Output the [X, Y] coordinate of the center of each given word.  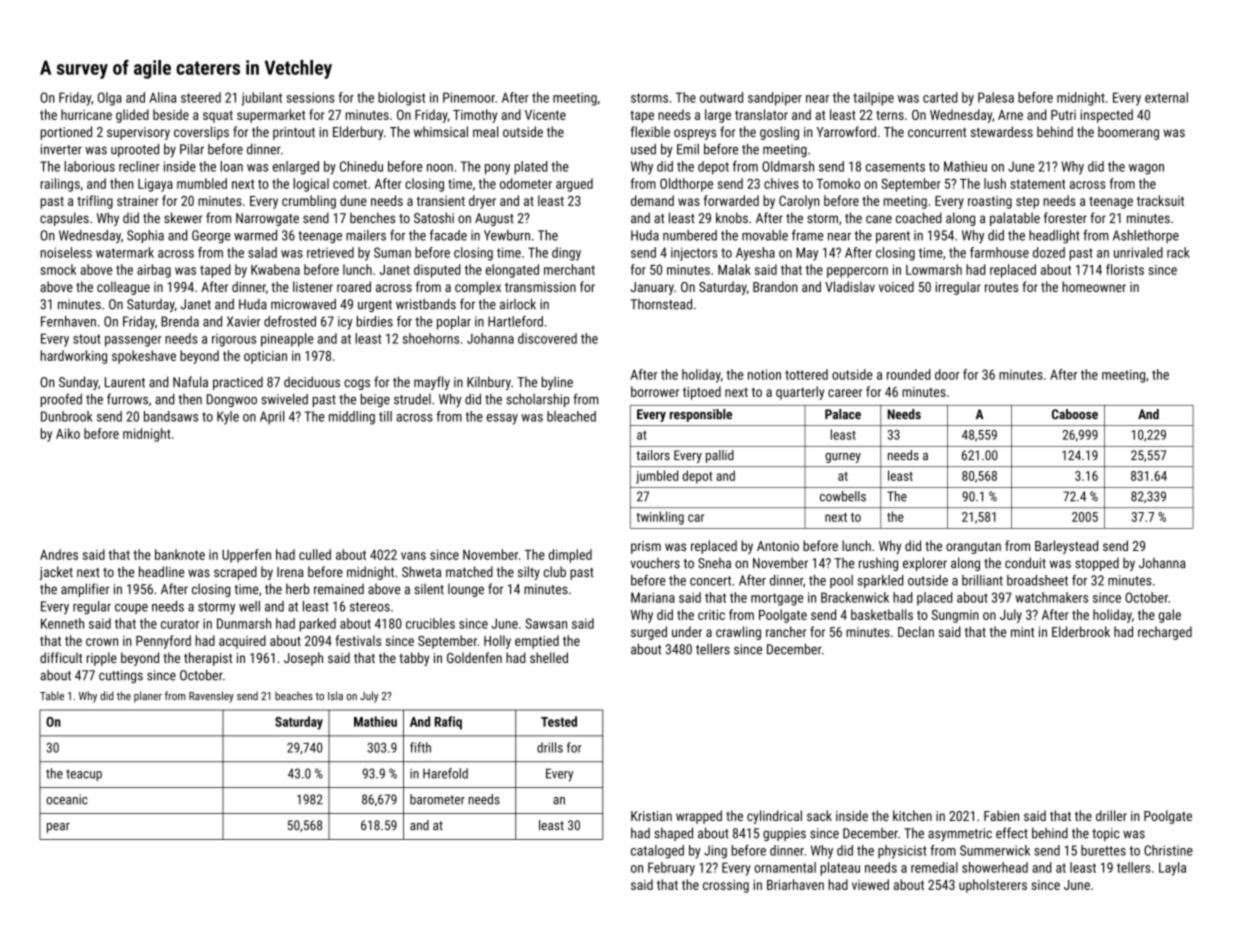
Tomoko [838, 183]
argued [574, 185]
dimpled [570, 556]
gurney [843, 458]
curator [180, 624]
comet [350, 184]
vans [413, 556]
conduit [1025, 562]
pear [58, 828]
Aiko [68, 433]
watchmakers [1051, 597]
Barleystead [1066, 547]
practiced [238, 383]
